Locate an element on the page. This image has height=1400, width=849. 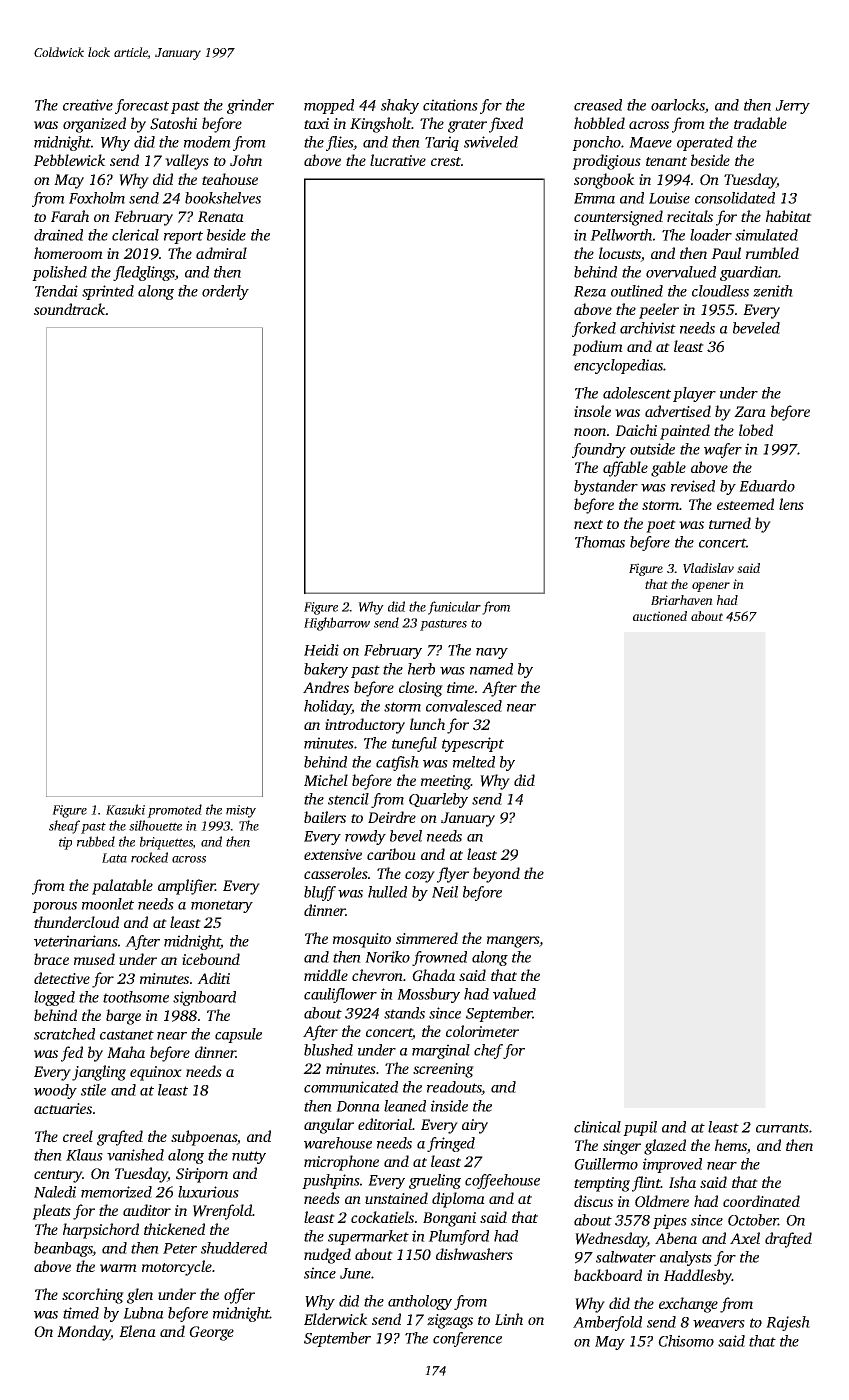
Jerry is located at coordinates (792, 107).
